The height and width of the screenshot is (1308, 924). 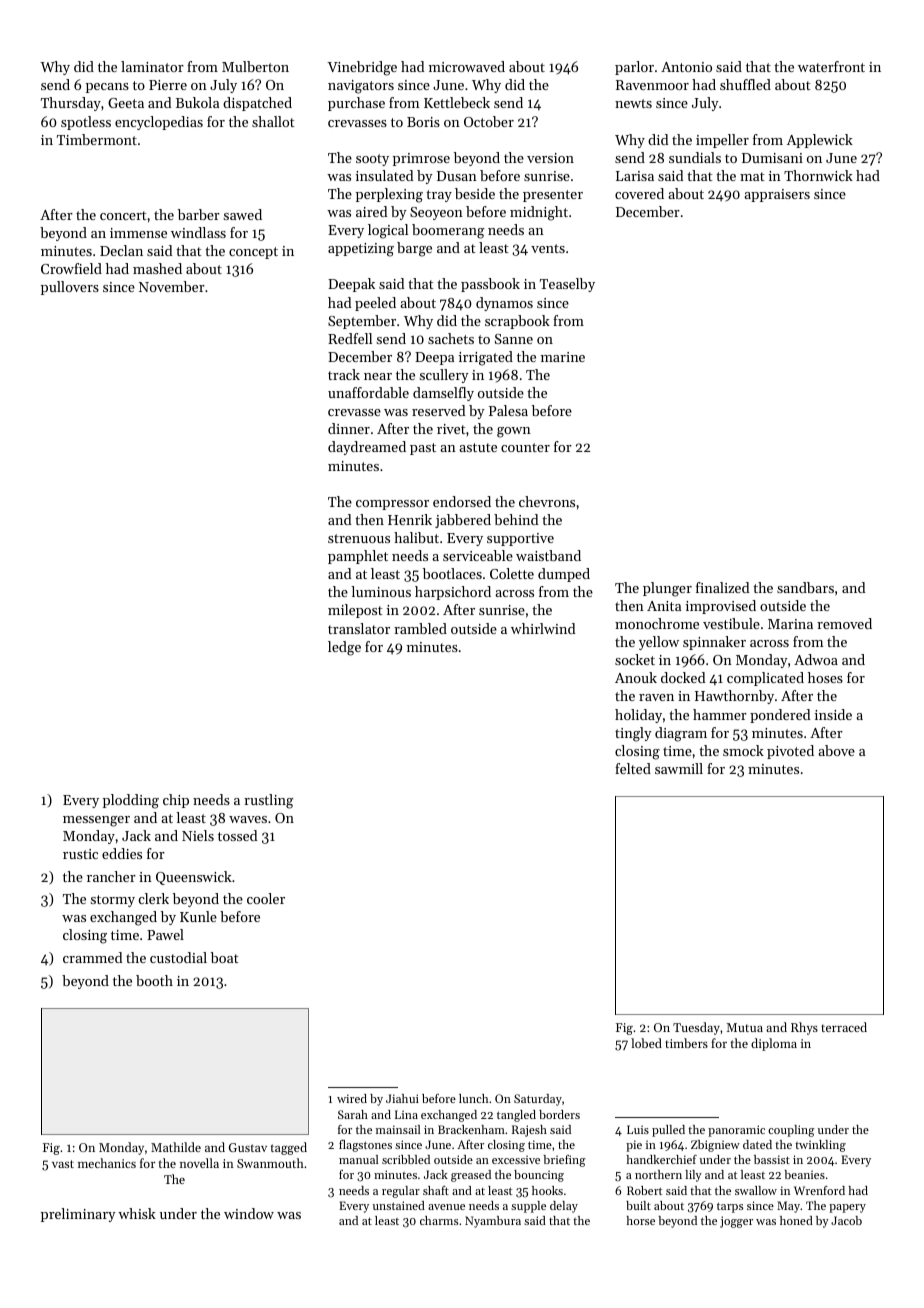 What do you see at coordinates (723, 587) in the screenshot?
I see `finalized` at bounding box center [723, 587].
